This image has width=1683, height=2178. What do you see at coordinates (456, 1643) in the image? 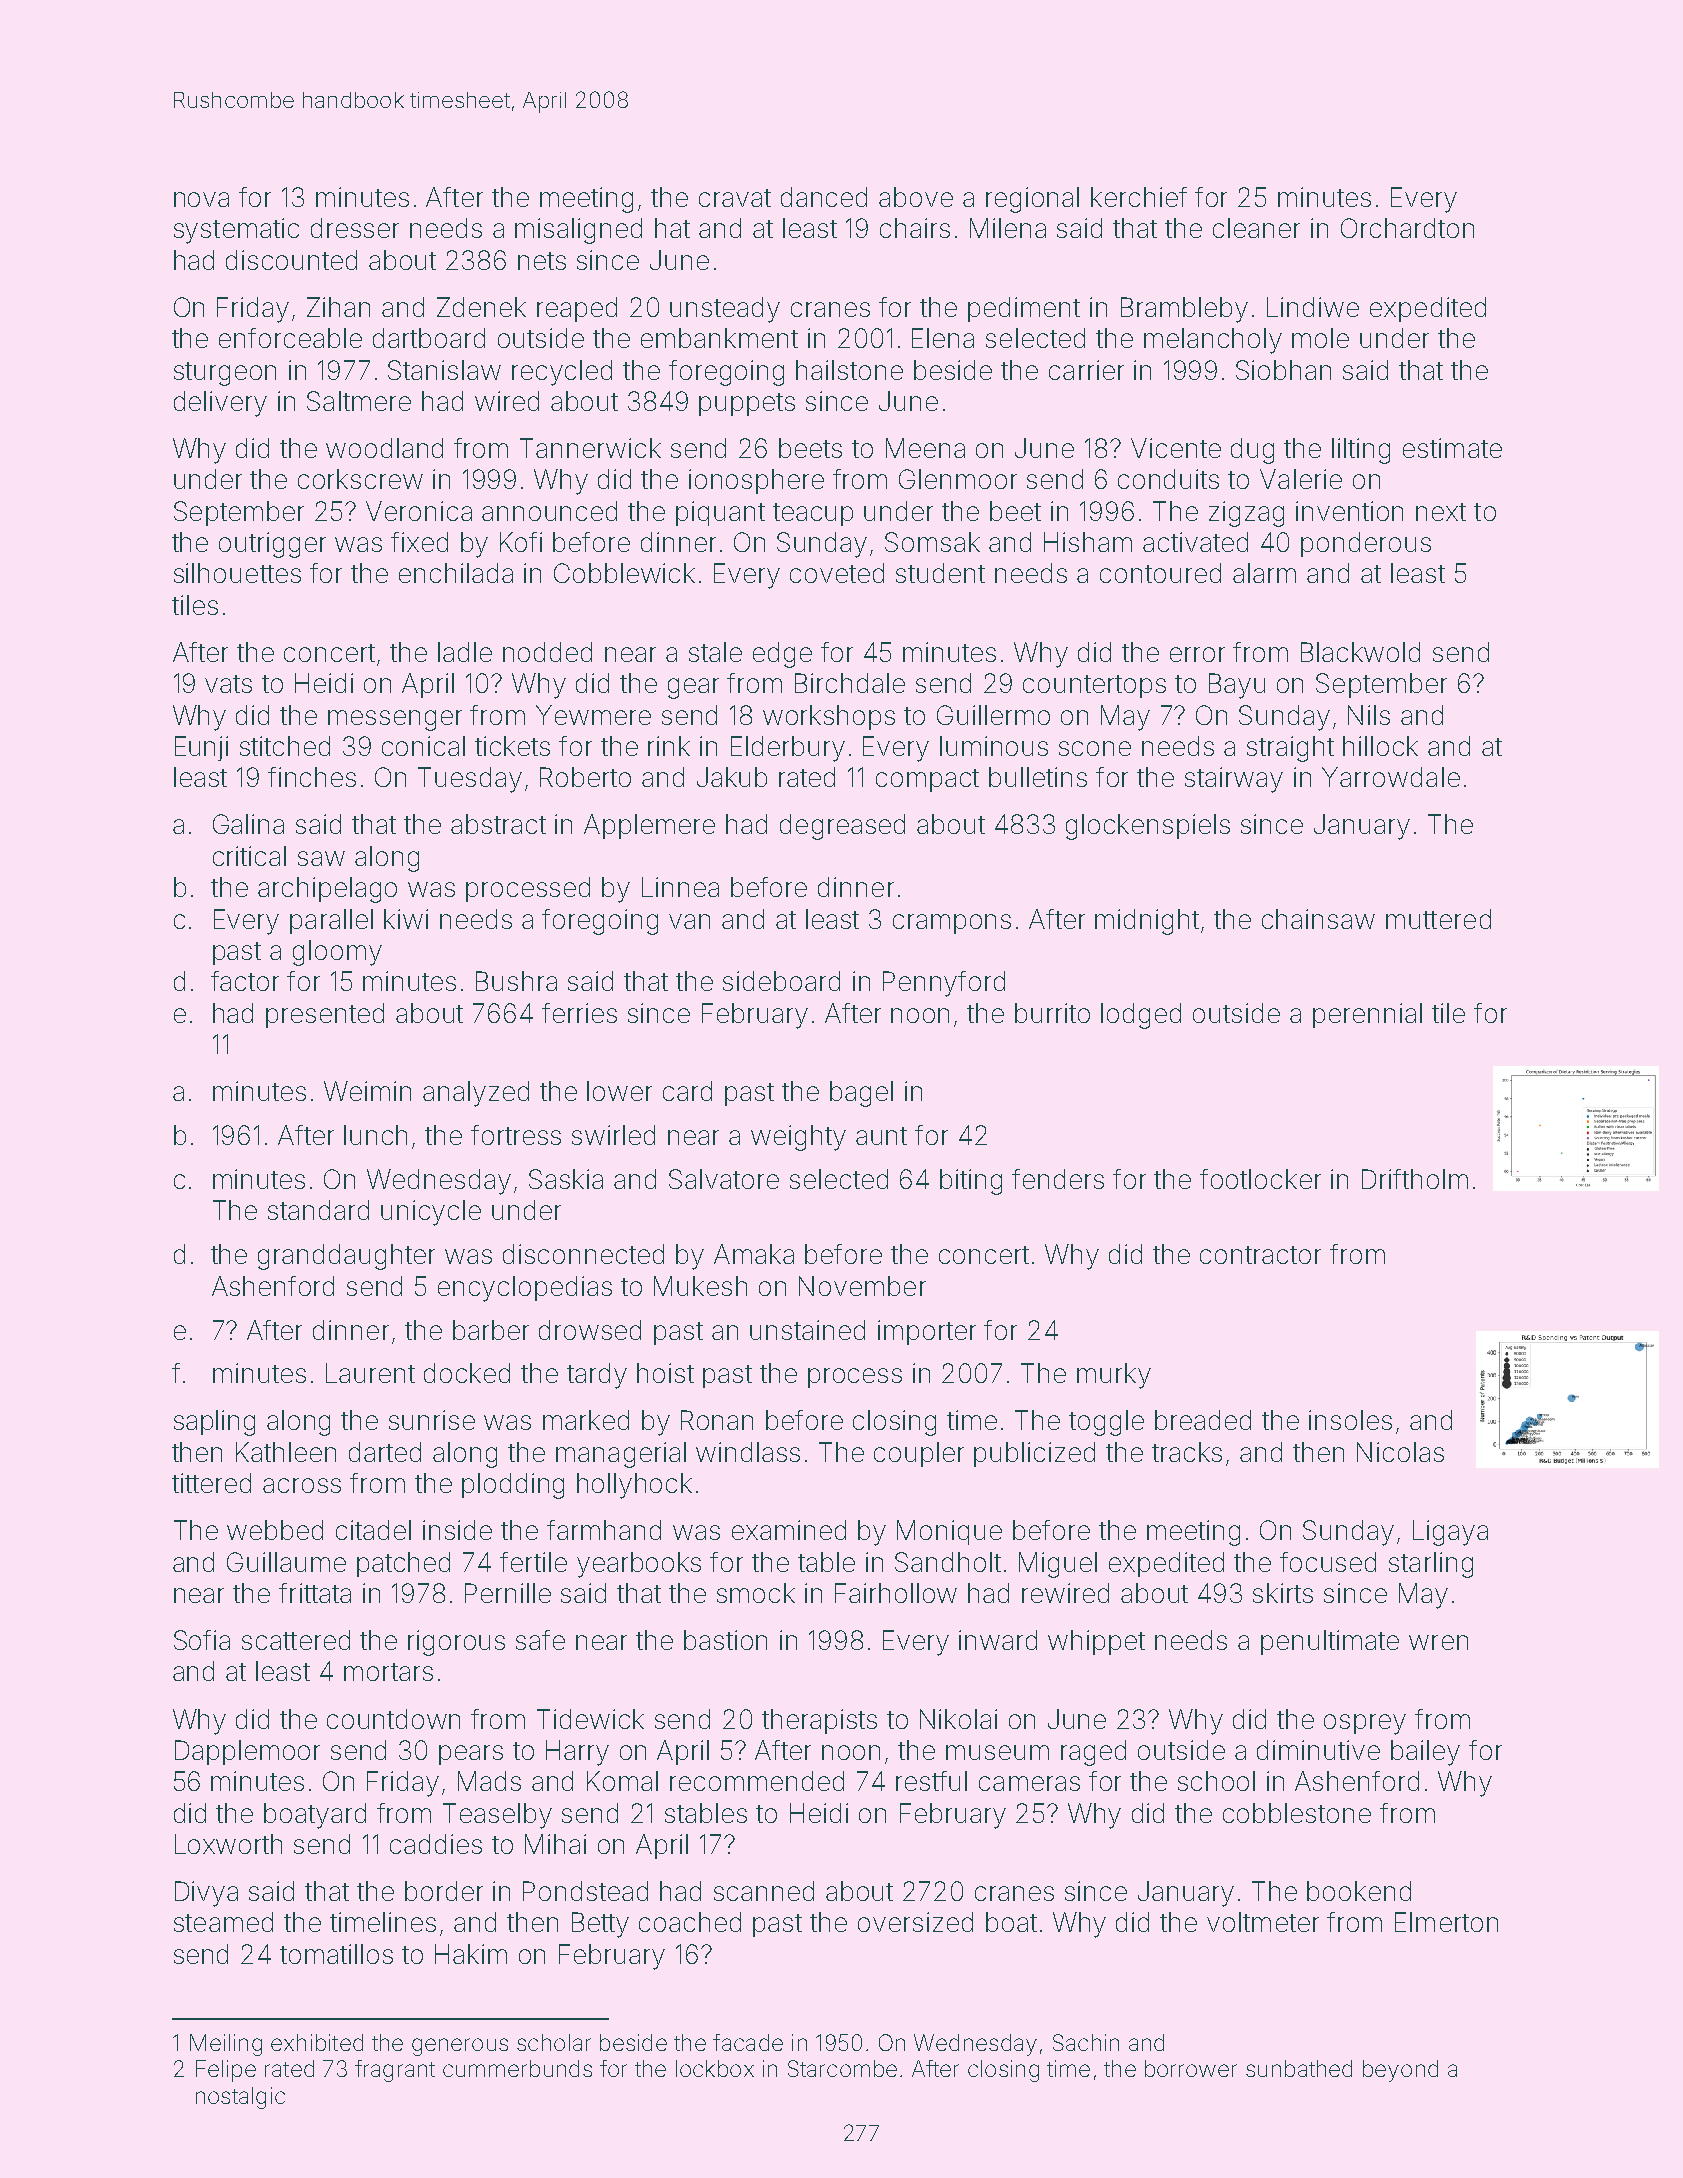
I see `rigorous` at bounding box center [456, 1643].
